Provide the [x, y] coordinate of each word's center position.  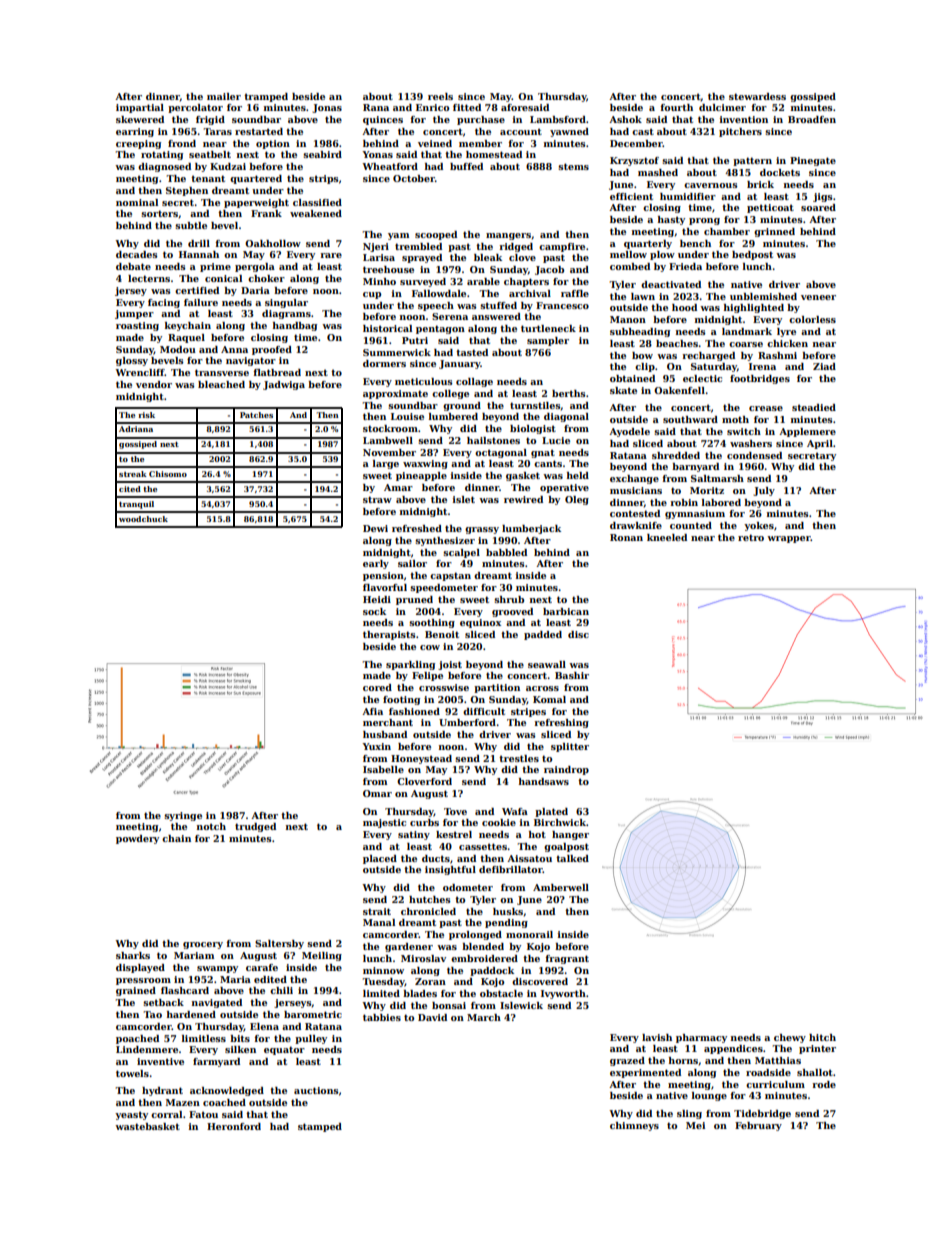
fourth [676, 107]
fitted [467, 107]
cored [377, 687]
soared [818, 207]
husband [385, 734]
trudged [255, 827]
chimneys [634, 1126]
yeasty [131, 1115]
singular [286, 303]
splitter [570, 747]
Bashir [572, 675]
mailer [224, 96]
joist [450, 665]
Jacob [549, 270]
